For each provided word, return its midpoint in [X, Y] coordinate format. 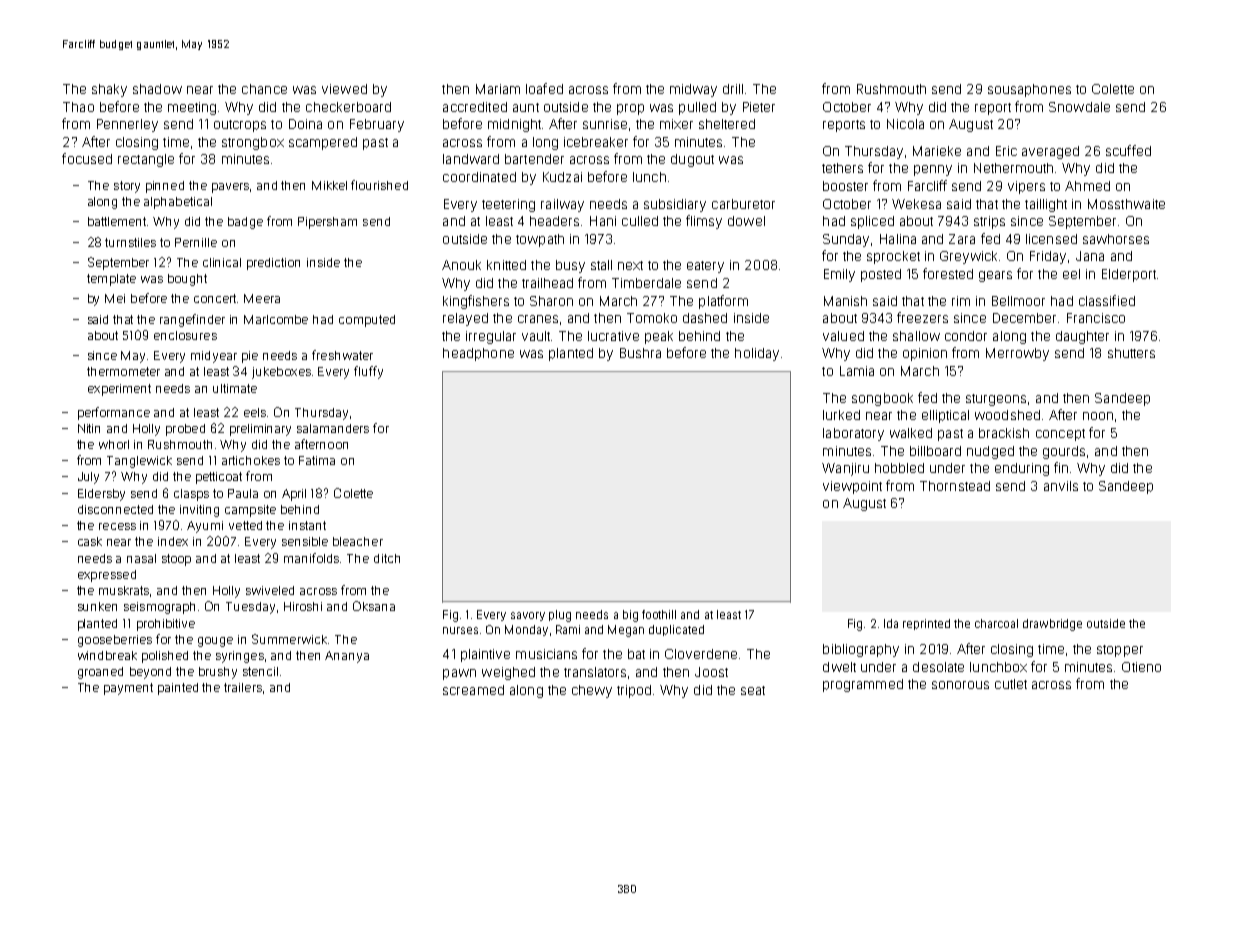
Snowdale [1079, 107]
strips [989, 222]
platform [723, 302]
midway [693, 90]
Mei [115, 298]
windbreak [107, 655]
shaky [109, 90]
